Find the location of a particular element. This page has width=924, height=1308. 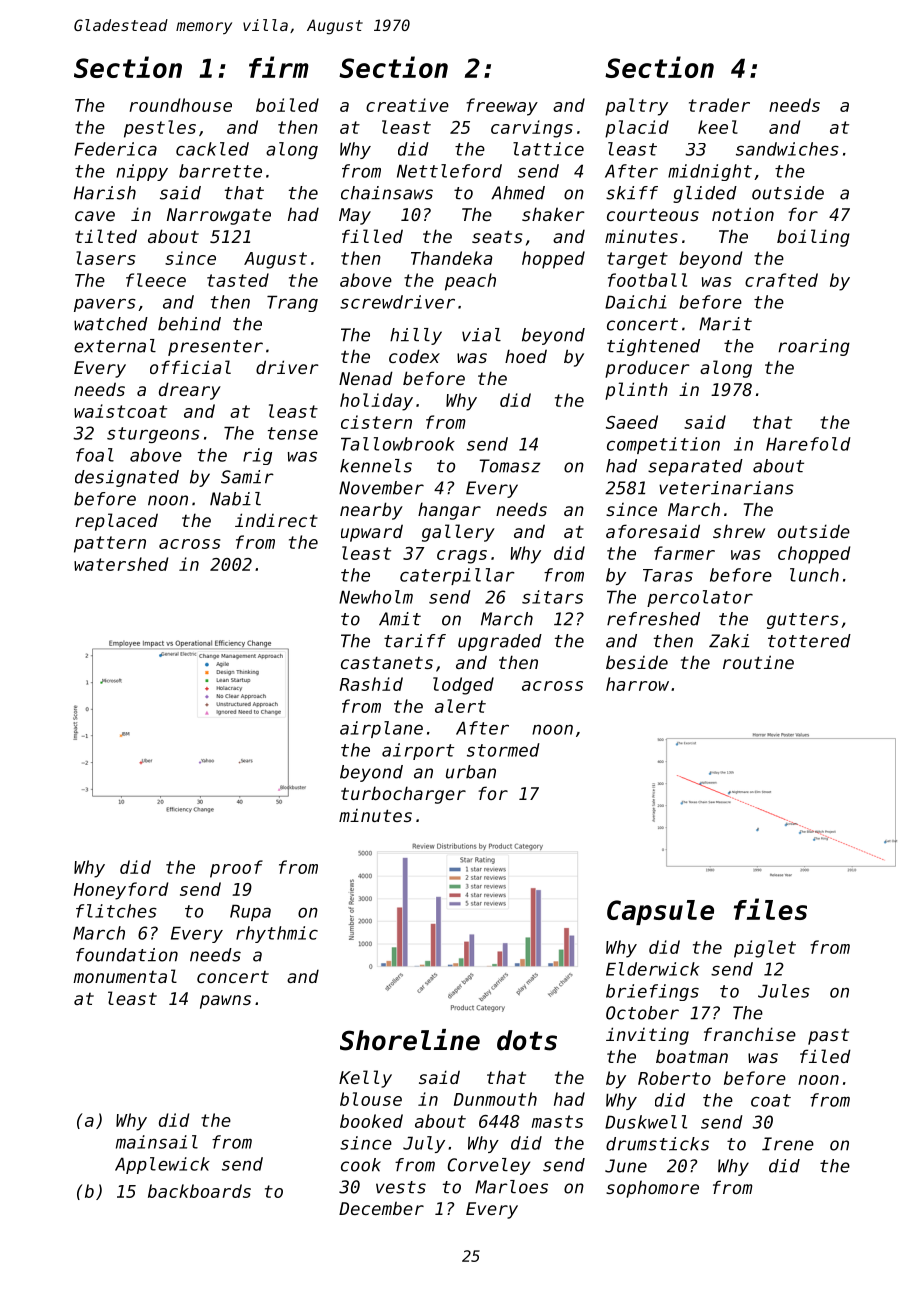

mainsail is located at coordinates (157, 1142).
